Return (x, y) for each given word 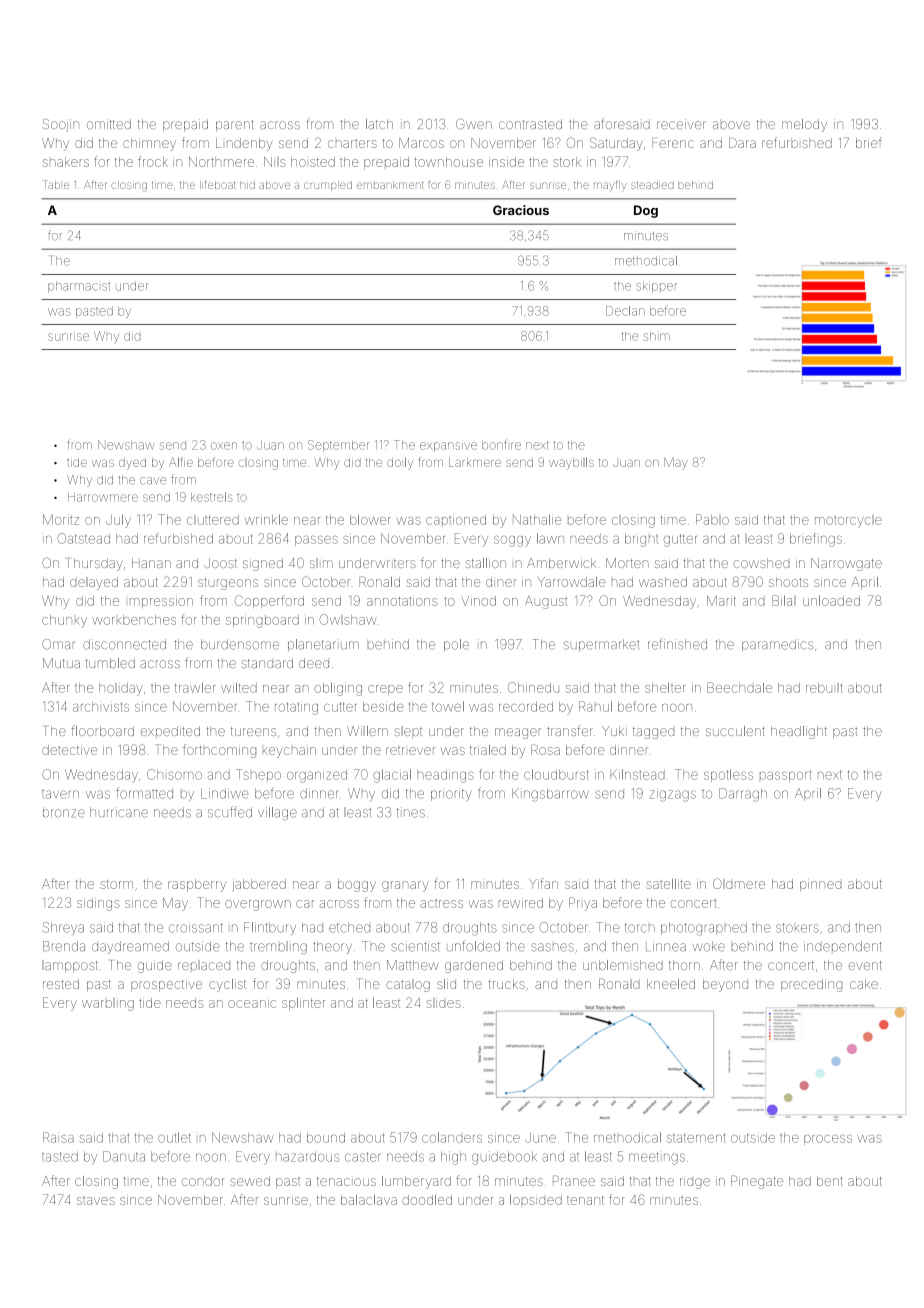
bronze (64, 812)
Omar (58, 644)
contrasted (530, 124)
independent (843, 946)
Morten (627, 563)
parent (235, 126)
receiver (681, 124)
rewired (521, 903)
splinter (303, 1003)
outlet (174, 1137)
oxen (224, 446)
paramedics (777, 645)
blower (370, 519)
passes (316, 541)
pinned (820, 885)
